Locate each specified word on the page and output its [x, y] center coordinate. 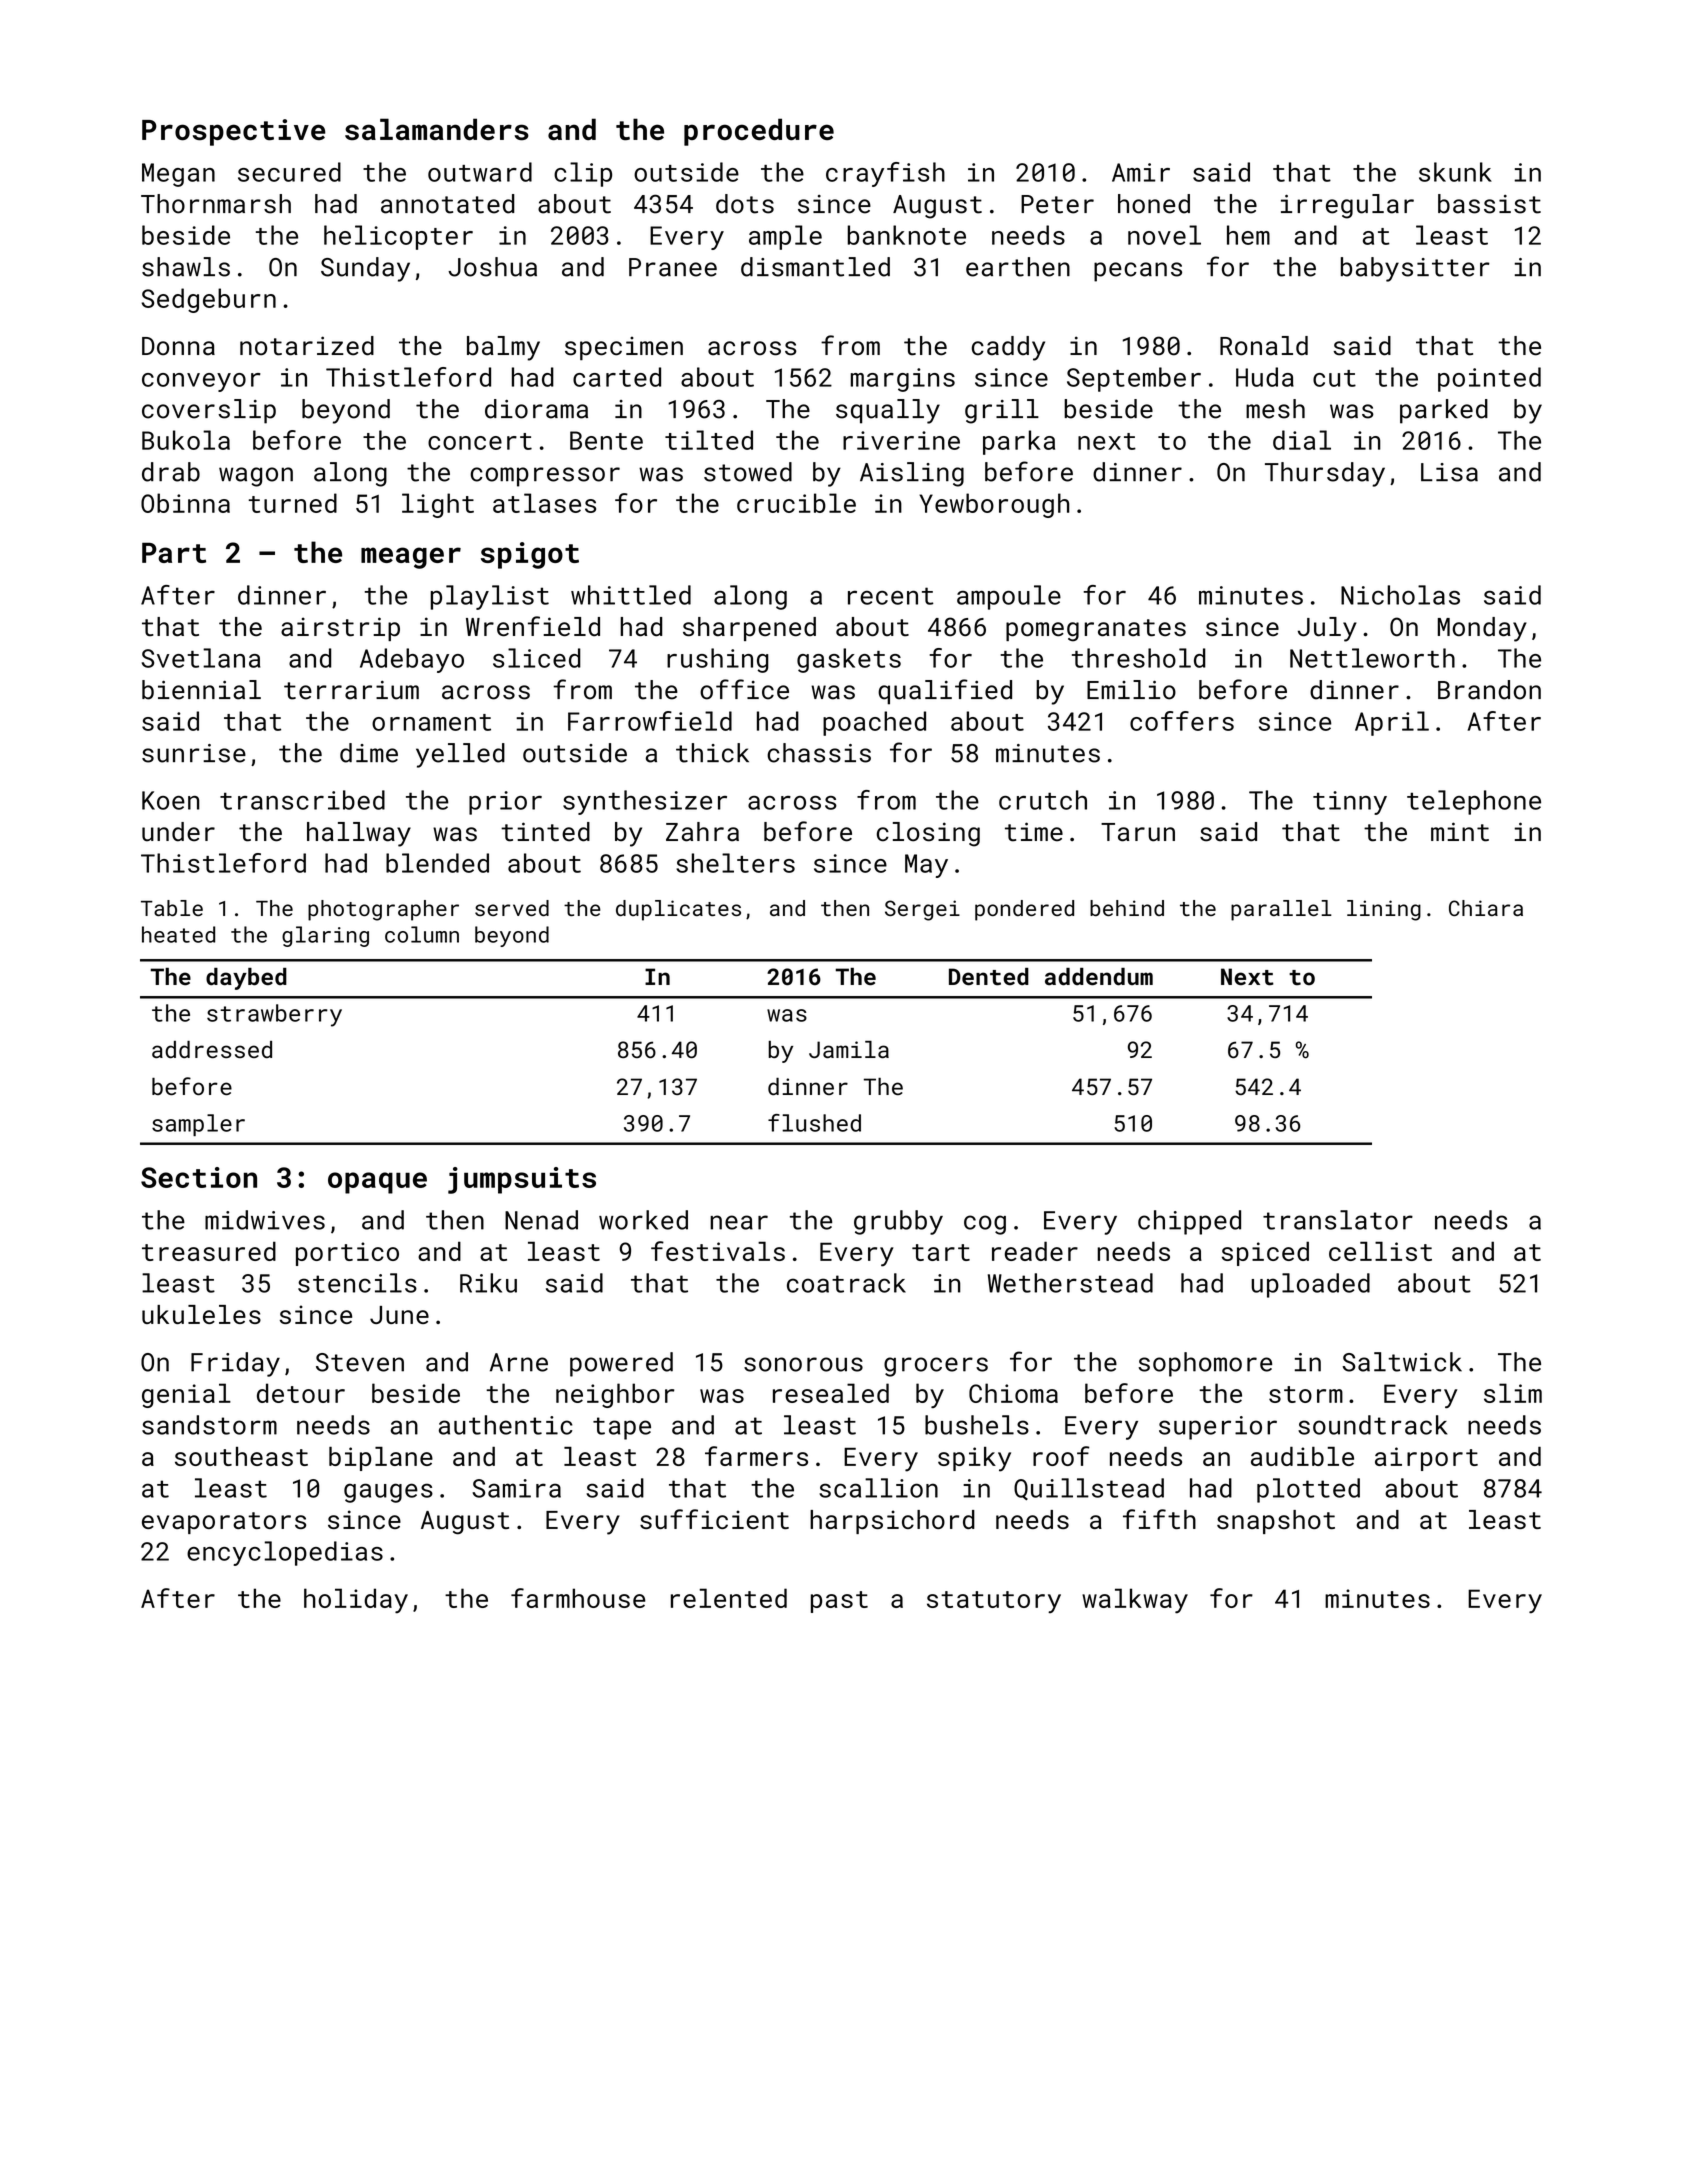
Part [174, 552]
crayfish [885, 174]
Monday [1482, 629]
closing [928, 834]
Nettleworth [1372, 658]
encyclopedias [285, 1553]
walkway [1135, 1601]
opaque [377, 1183]
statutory [994, 1602]
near [739, 1222]
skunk [1455, 172]
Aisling [912, 474]
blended [437, 863]
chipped [1189, 1222]
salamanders [437, 129]
